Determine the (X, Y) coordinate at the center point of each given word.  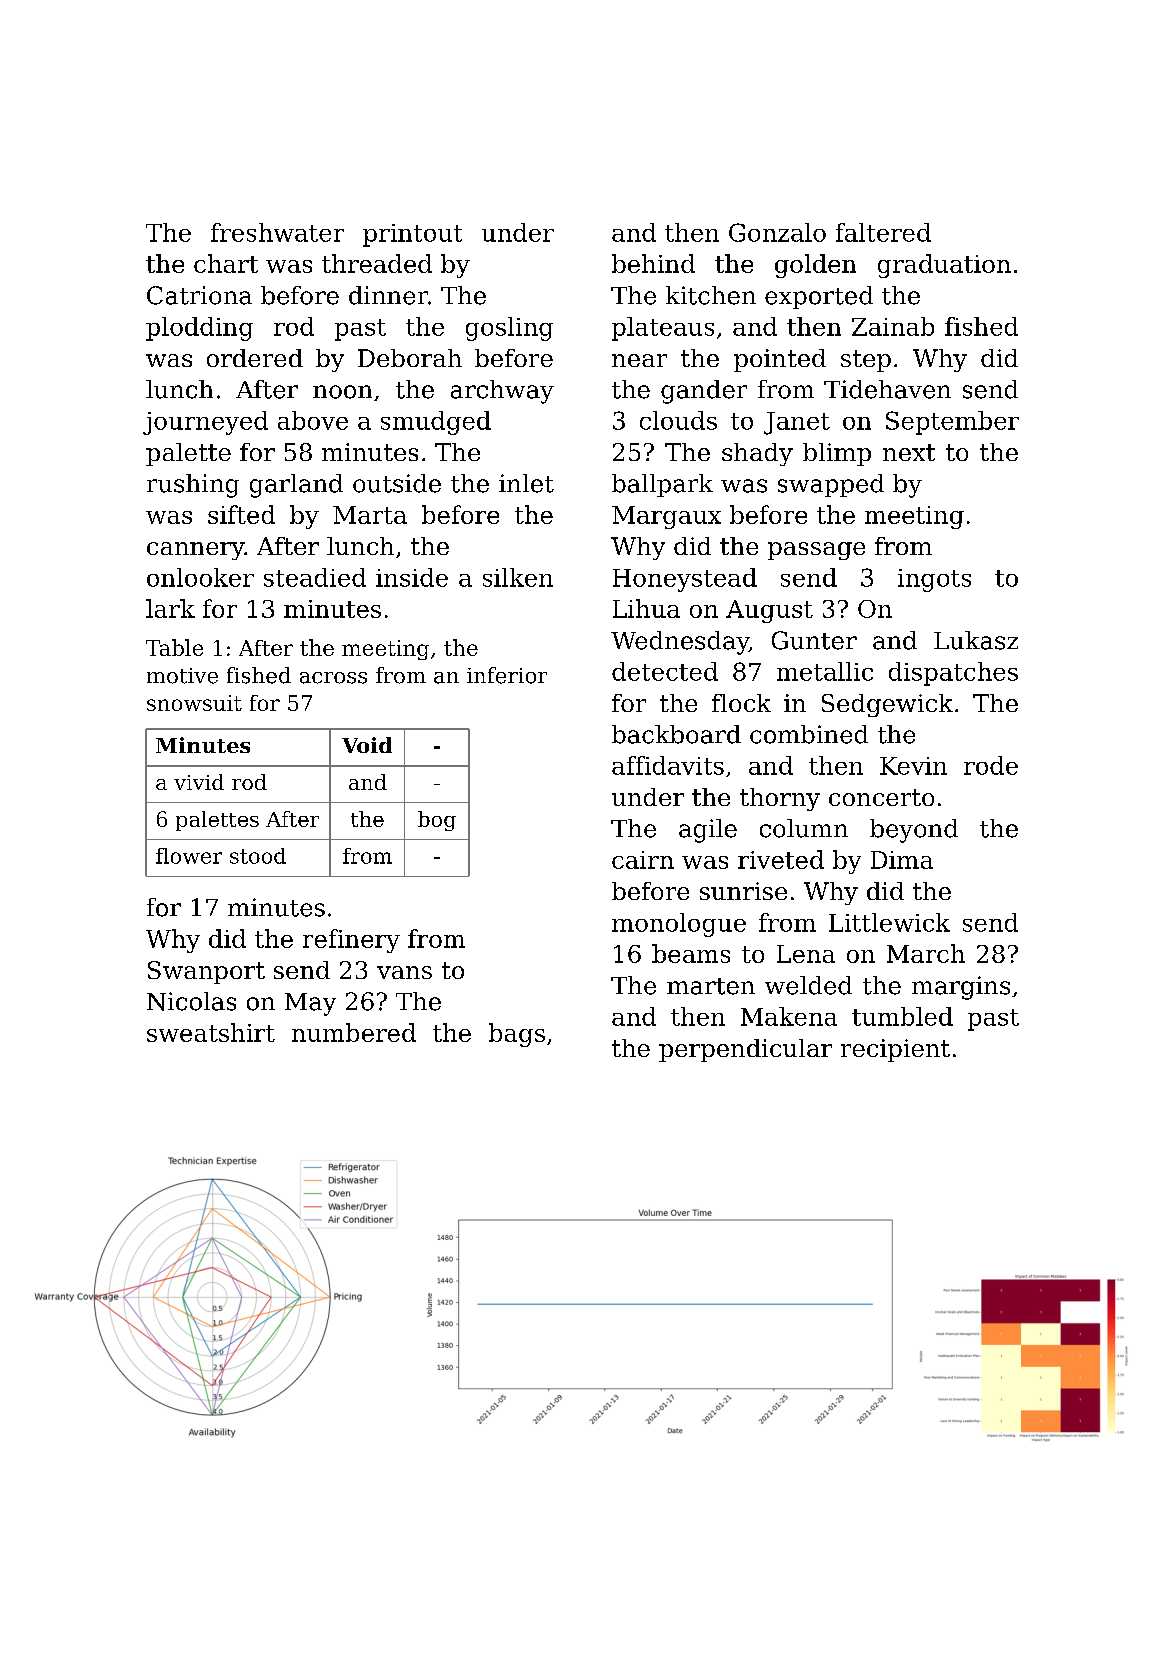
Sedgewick (887, 705)
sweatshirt (211, 1032)
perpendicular (745, 1050)
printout (412, 235)
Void (367, 745)
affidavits (668, 765)
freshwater (277, 232)
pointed (780, 360)
